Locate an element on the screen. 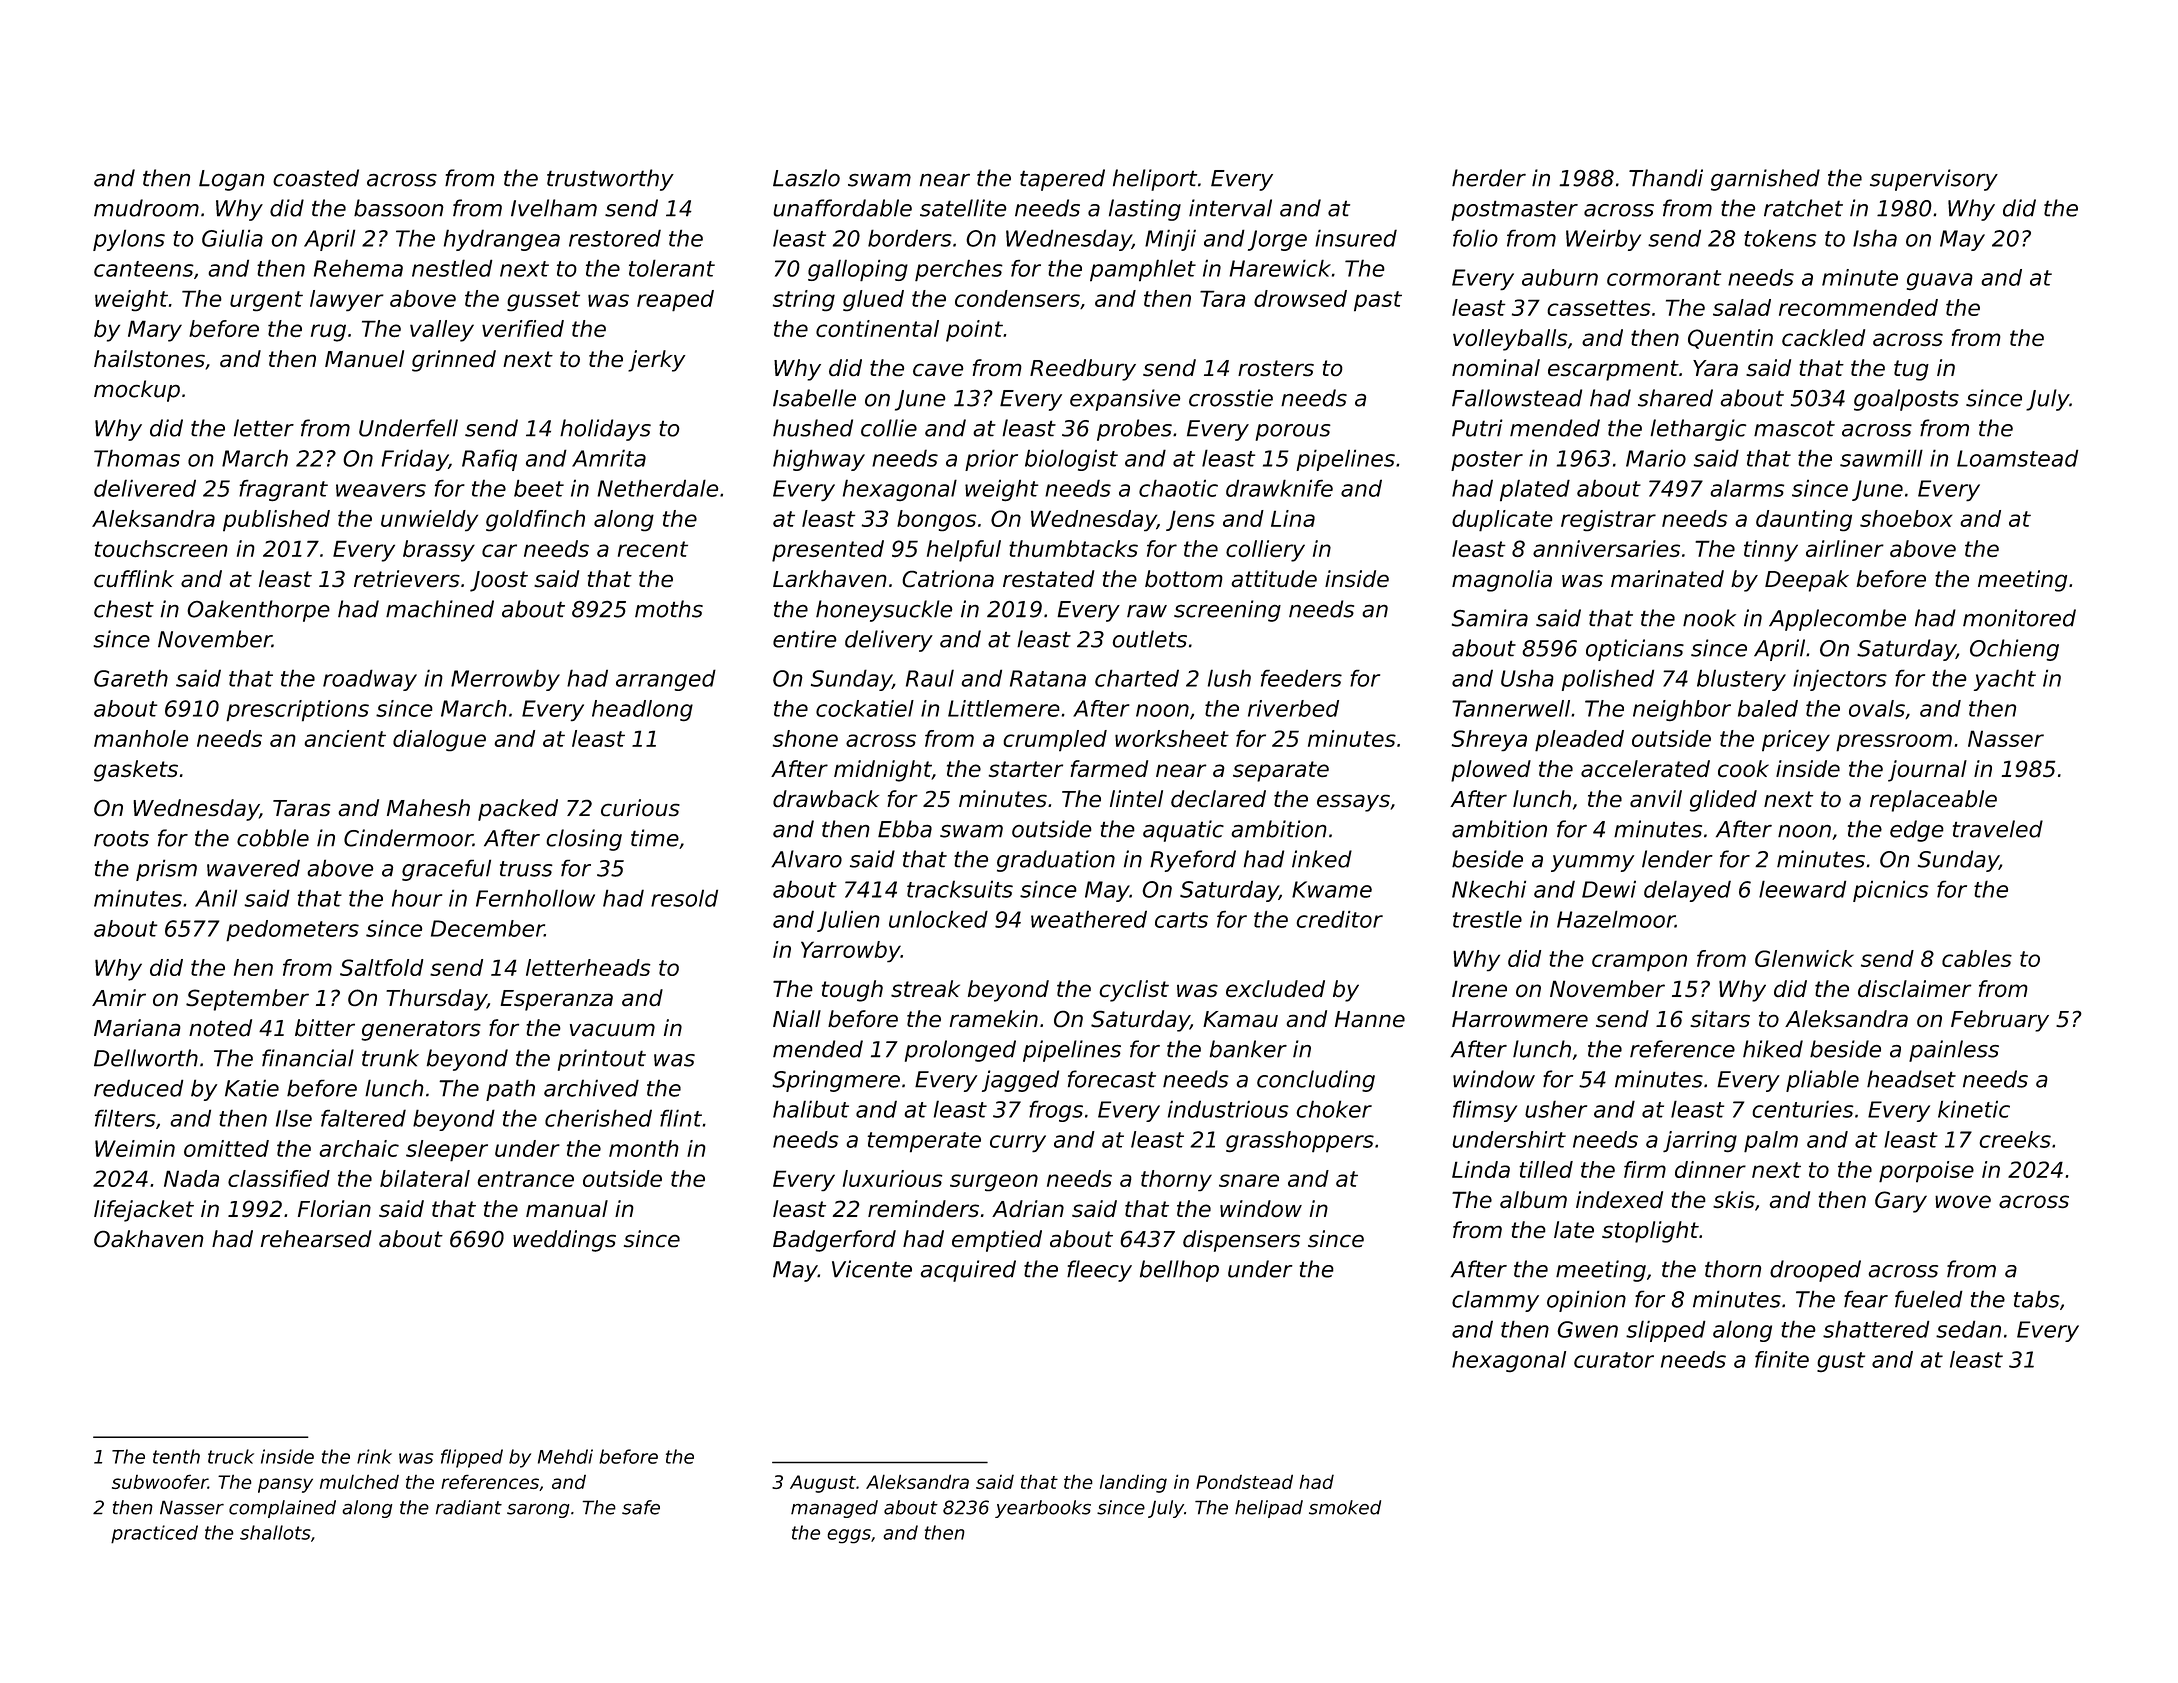 Image resolution: width=2178 pixels, height=1683 pixels. helipad is located at coordinates (1269, 1509).
